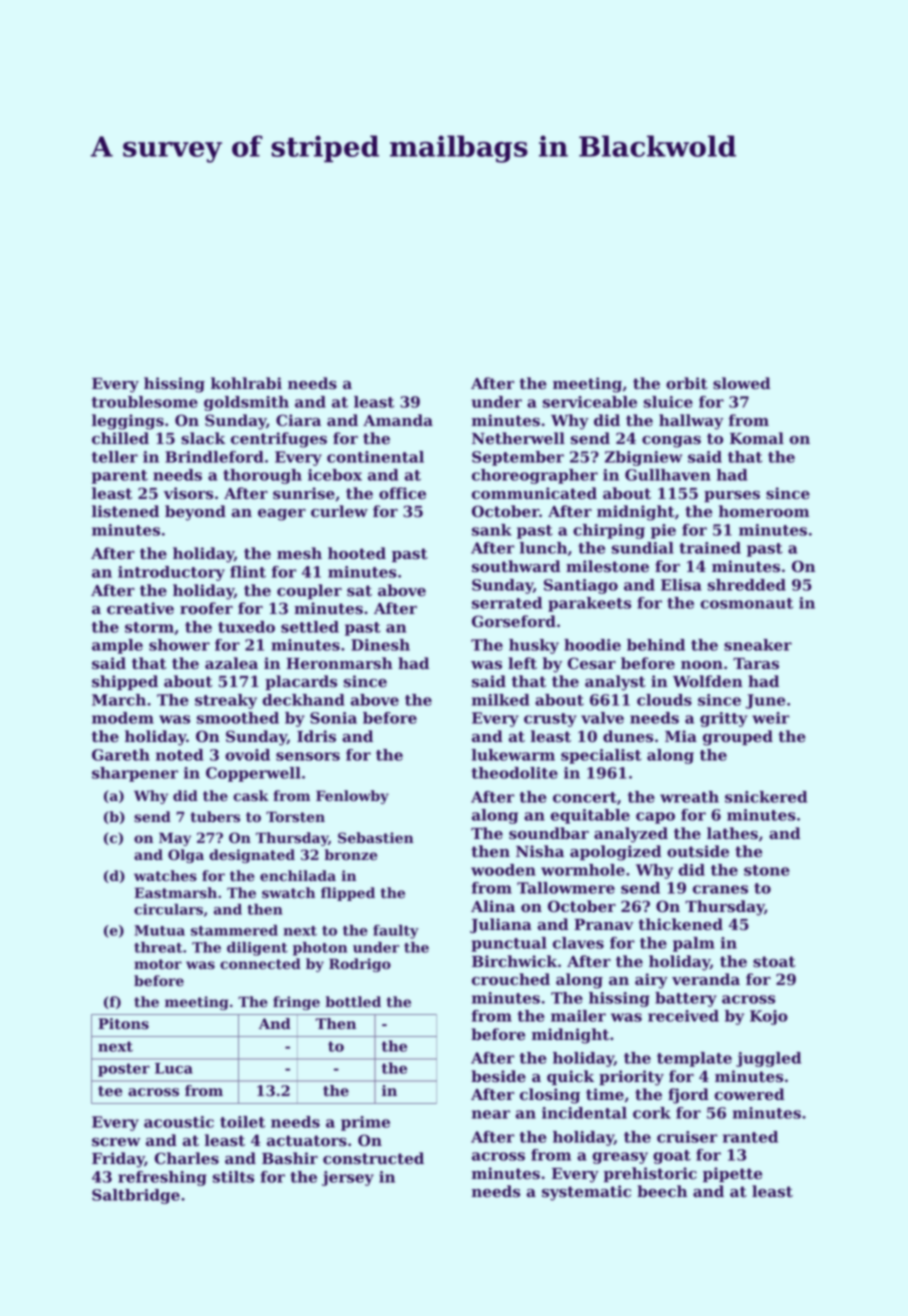  I want to click on sank, so click(492, 530).
